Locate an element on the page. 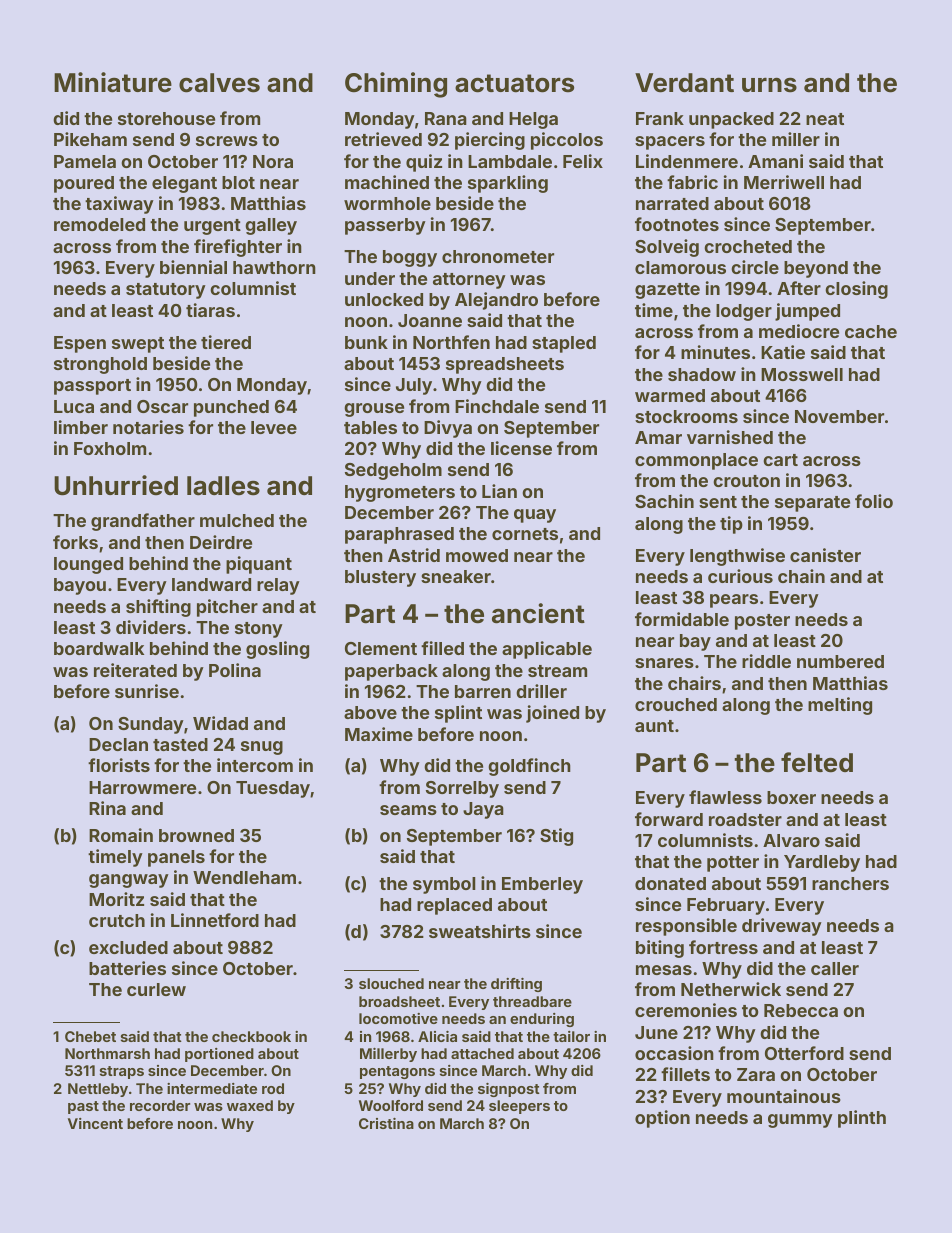  Alejandro is located at coordinates (496, 301).
